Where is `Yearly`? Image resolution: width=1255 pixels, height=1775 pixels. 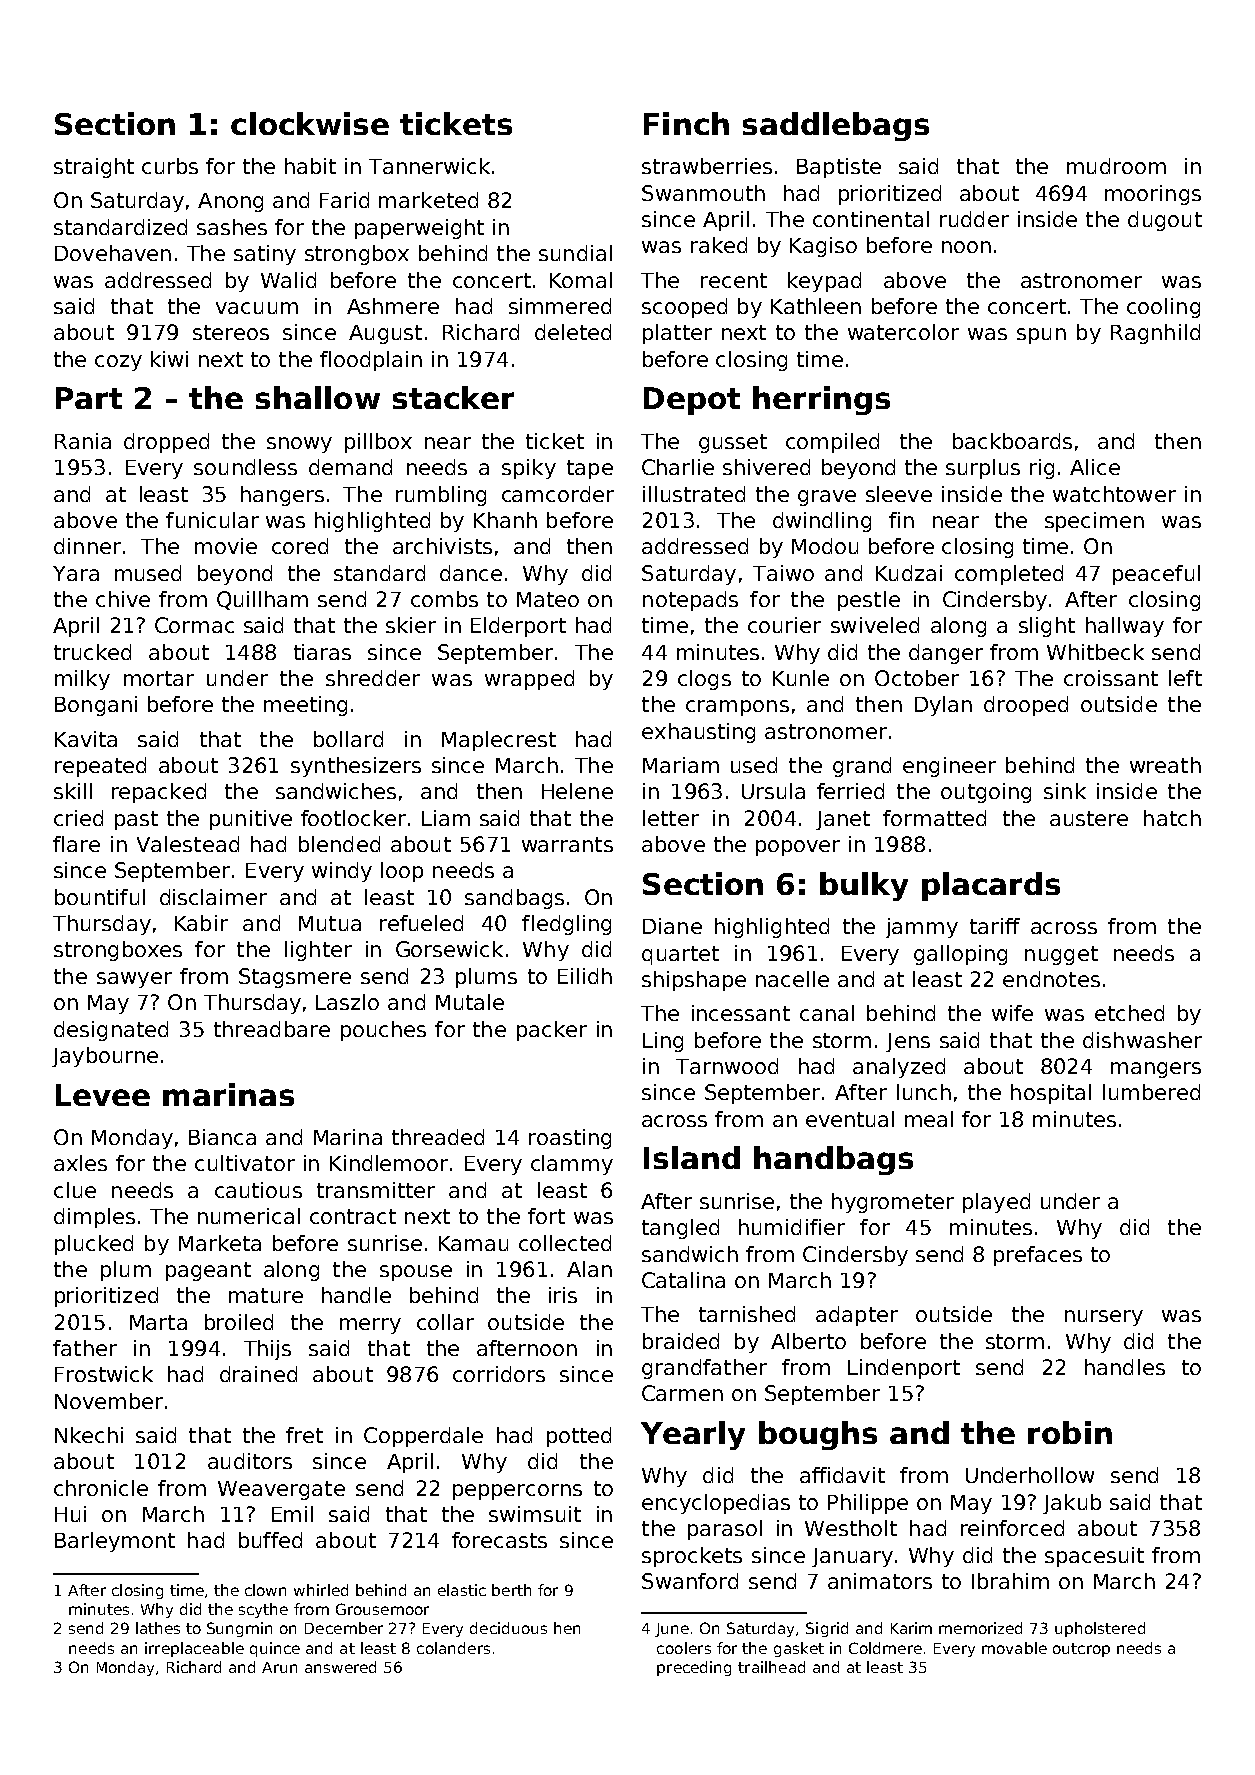
Yearly is located at coordinates (693, 1435).
